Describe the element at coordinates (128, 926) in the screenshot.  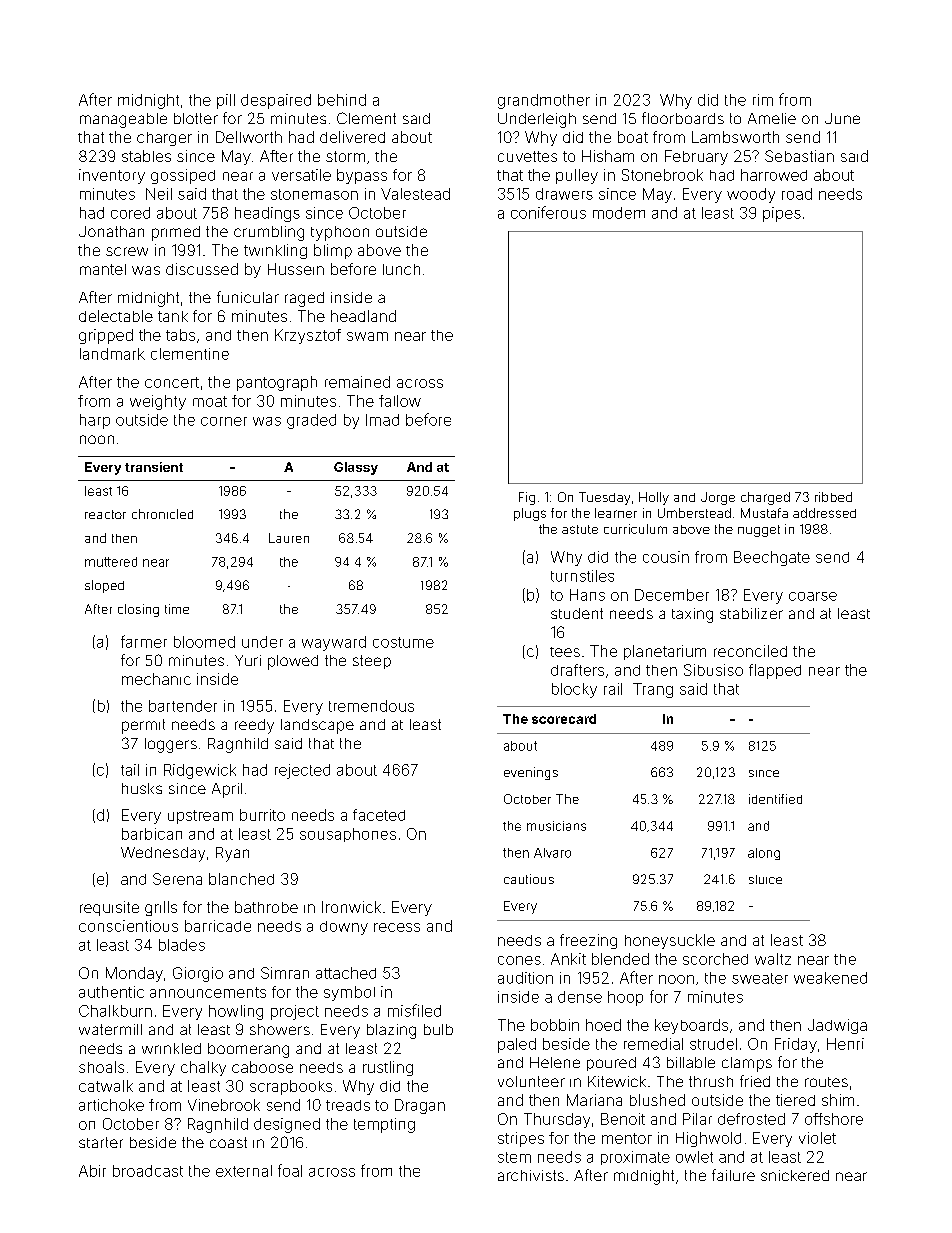
I see `conscientious` at that location.
